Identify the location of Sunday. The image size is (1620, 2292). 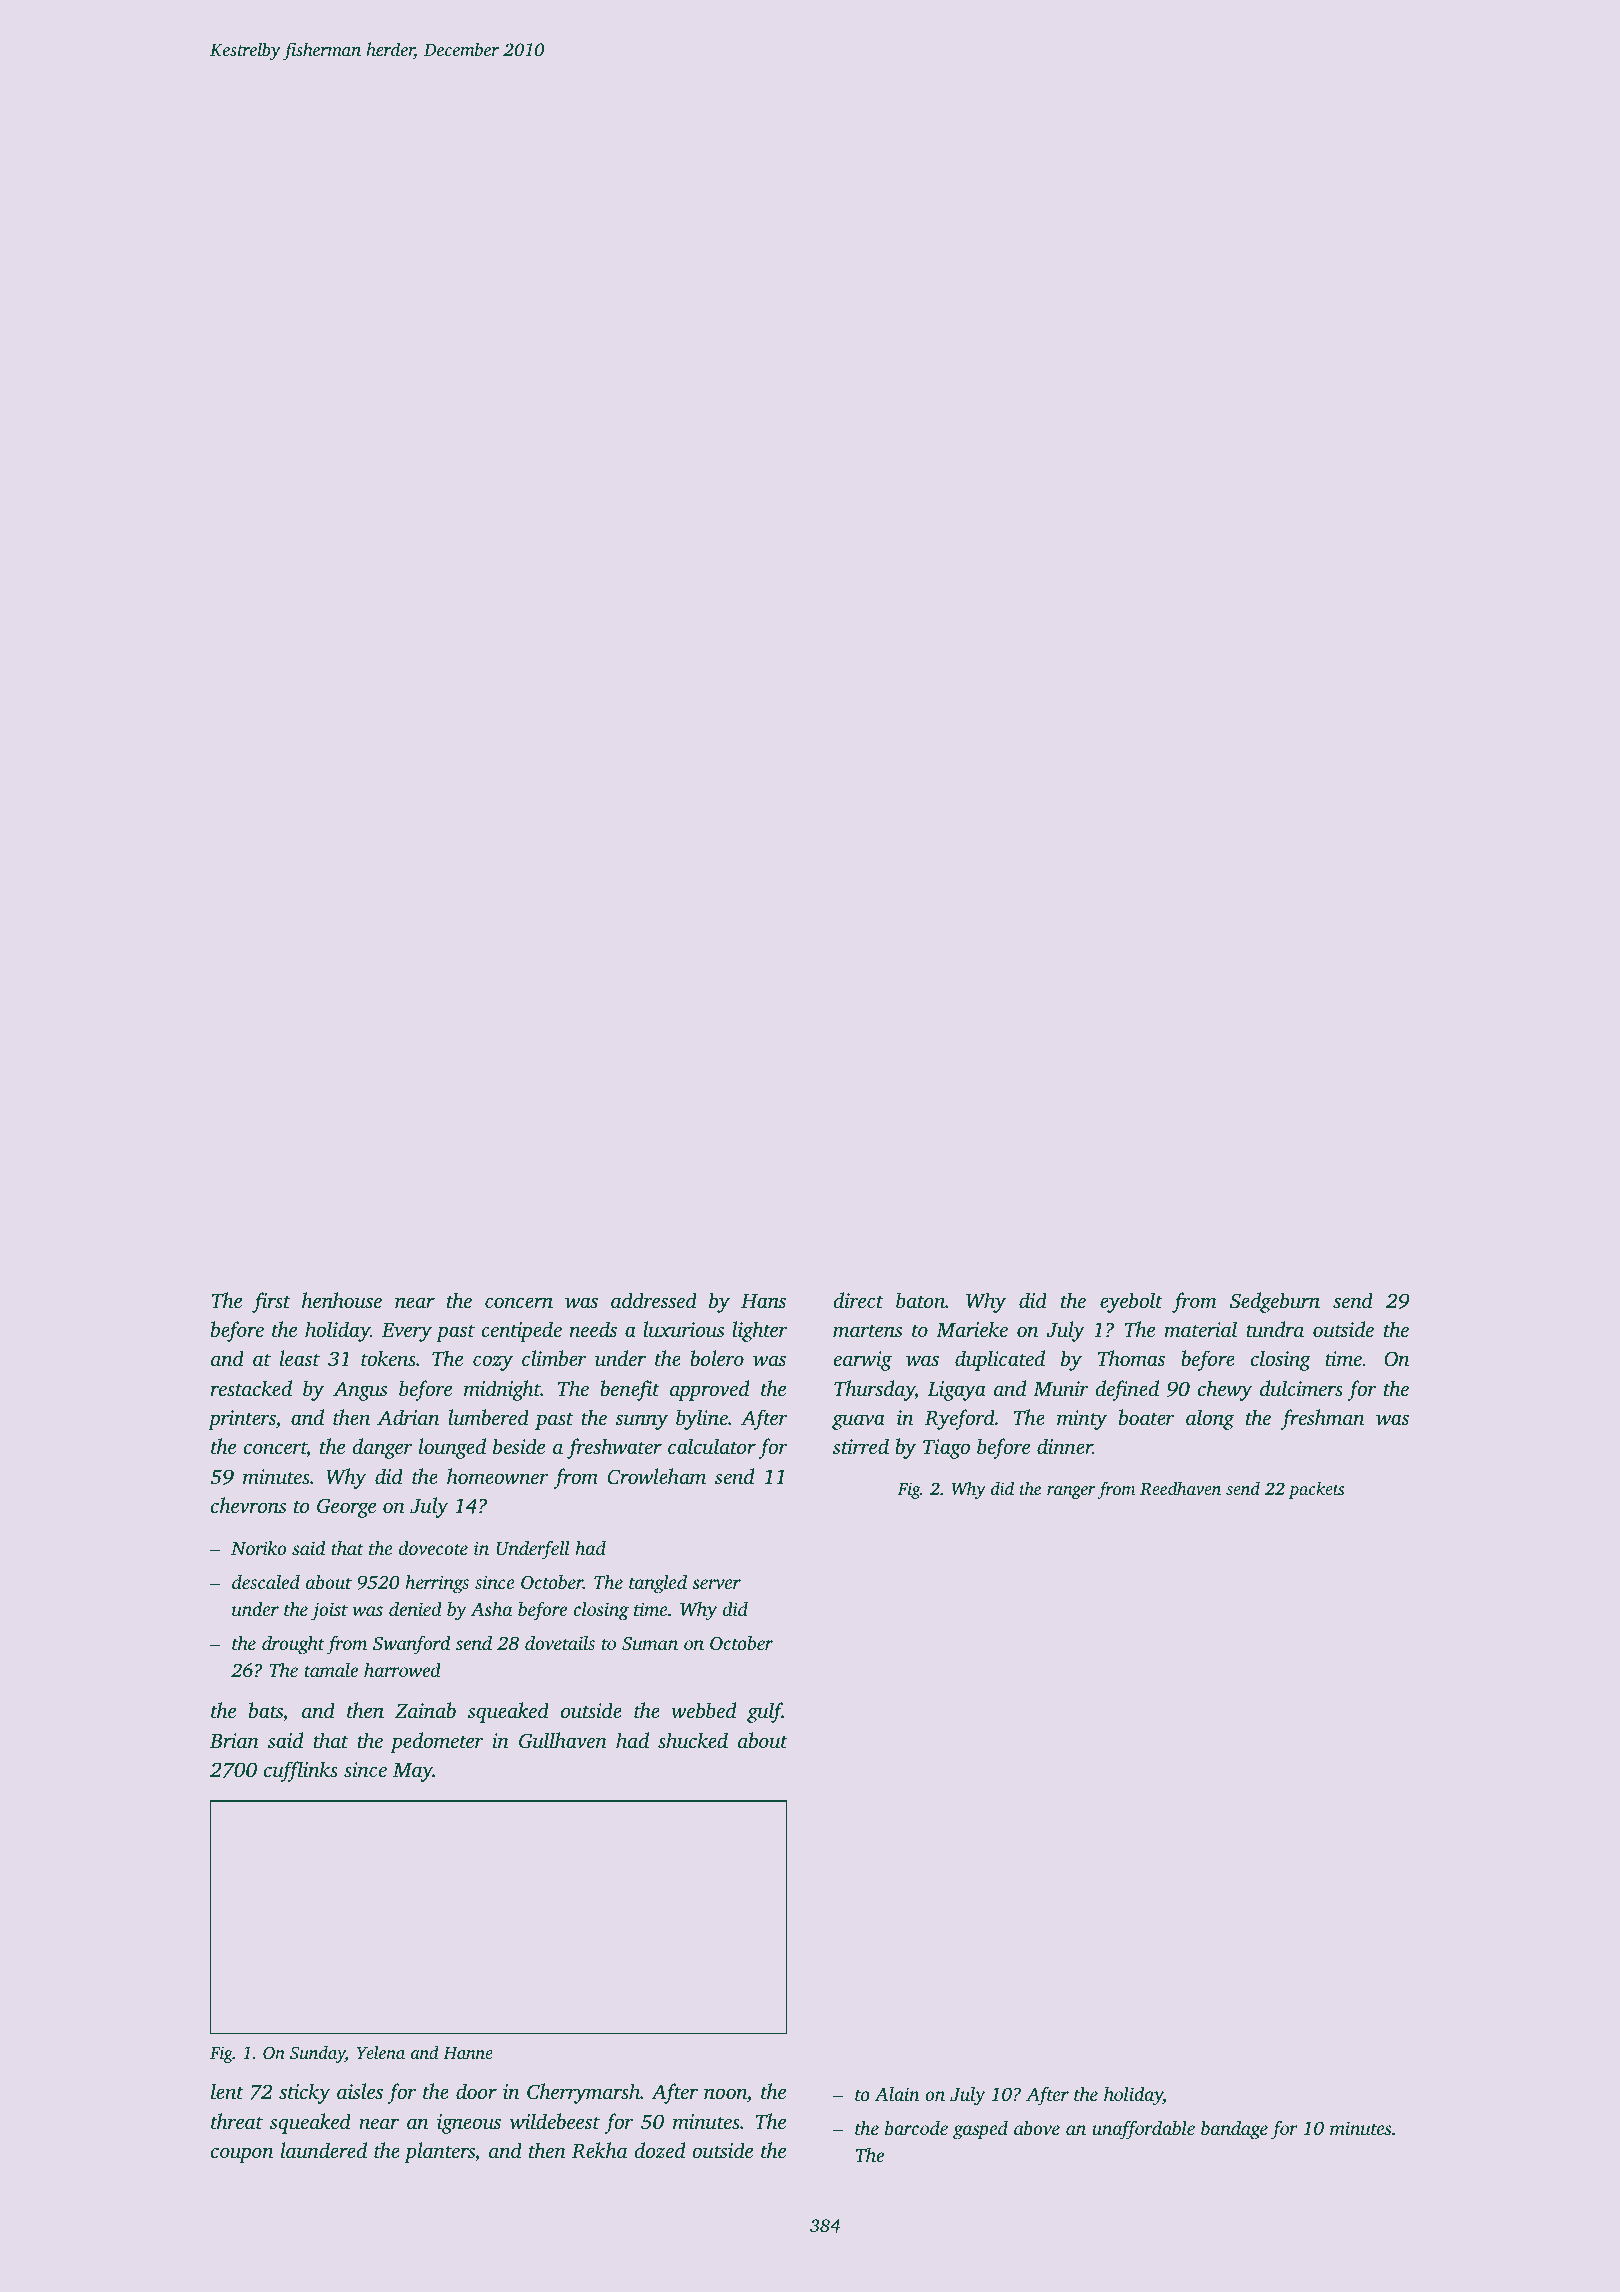
(317, 2054).
